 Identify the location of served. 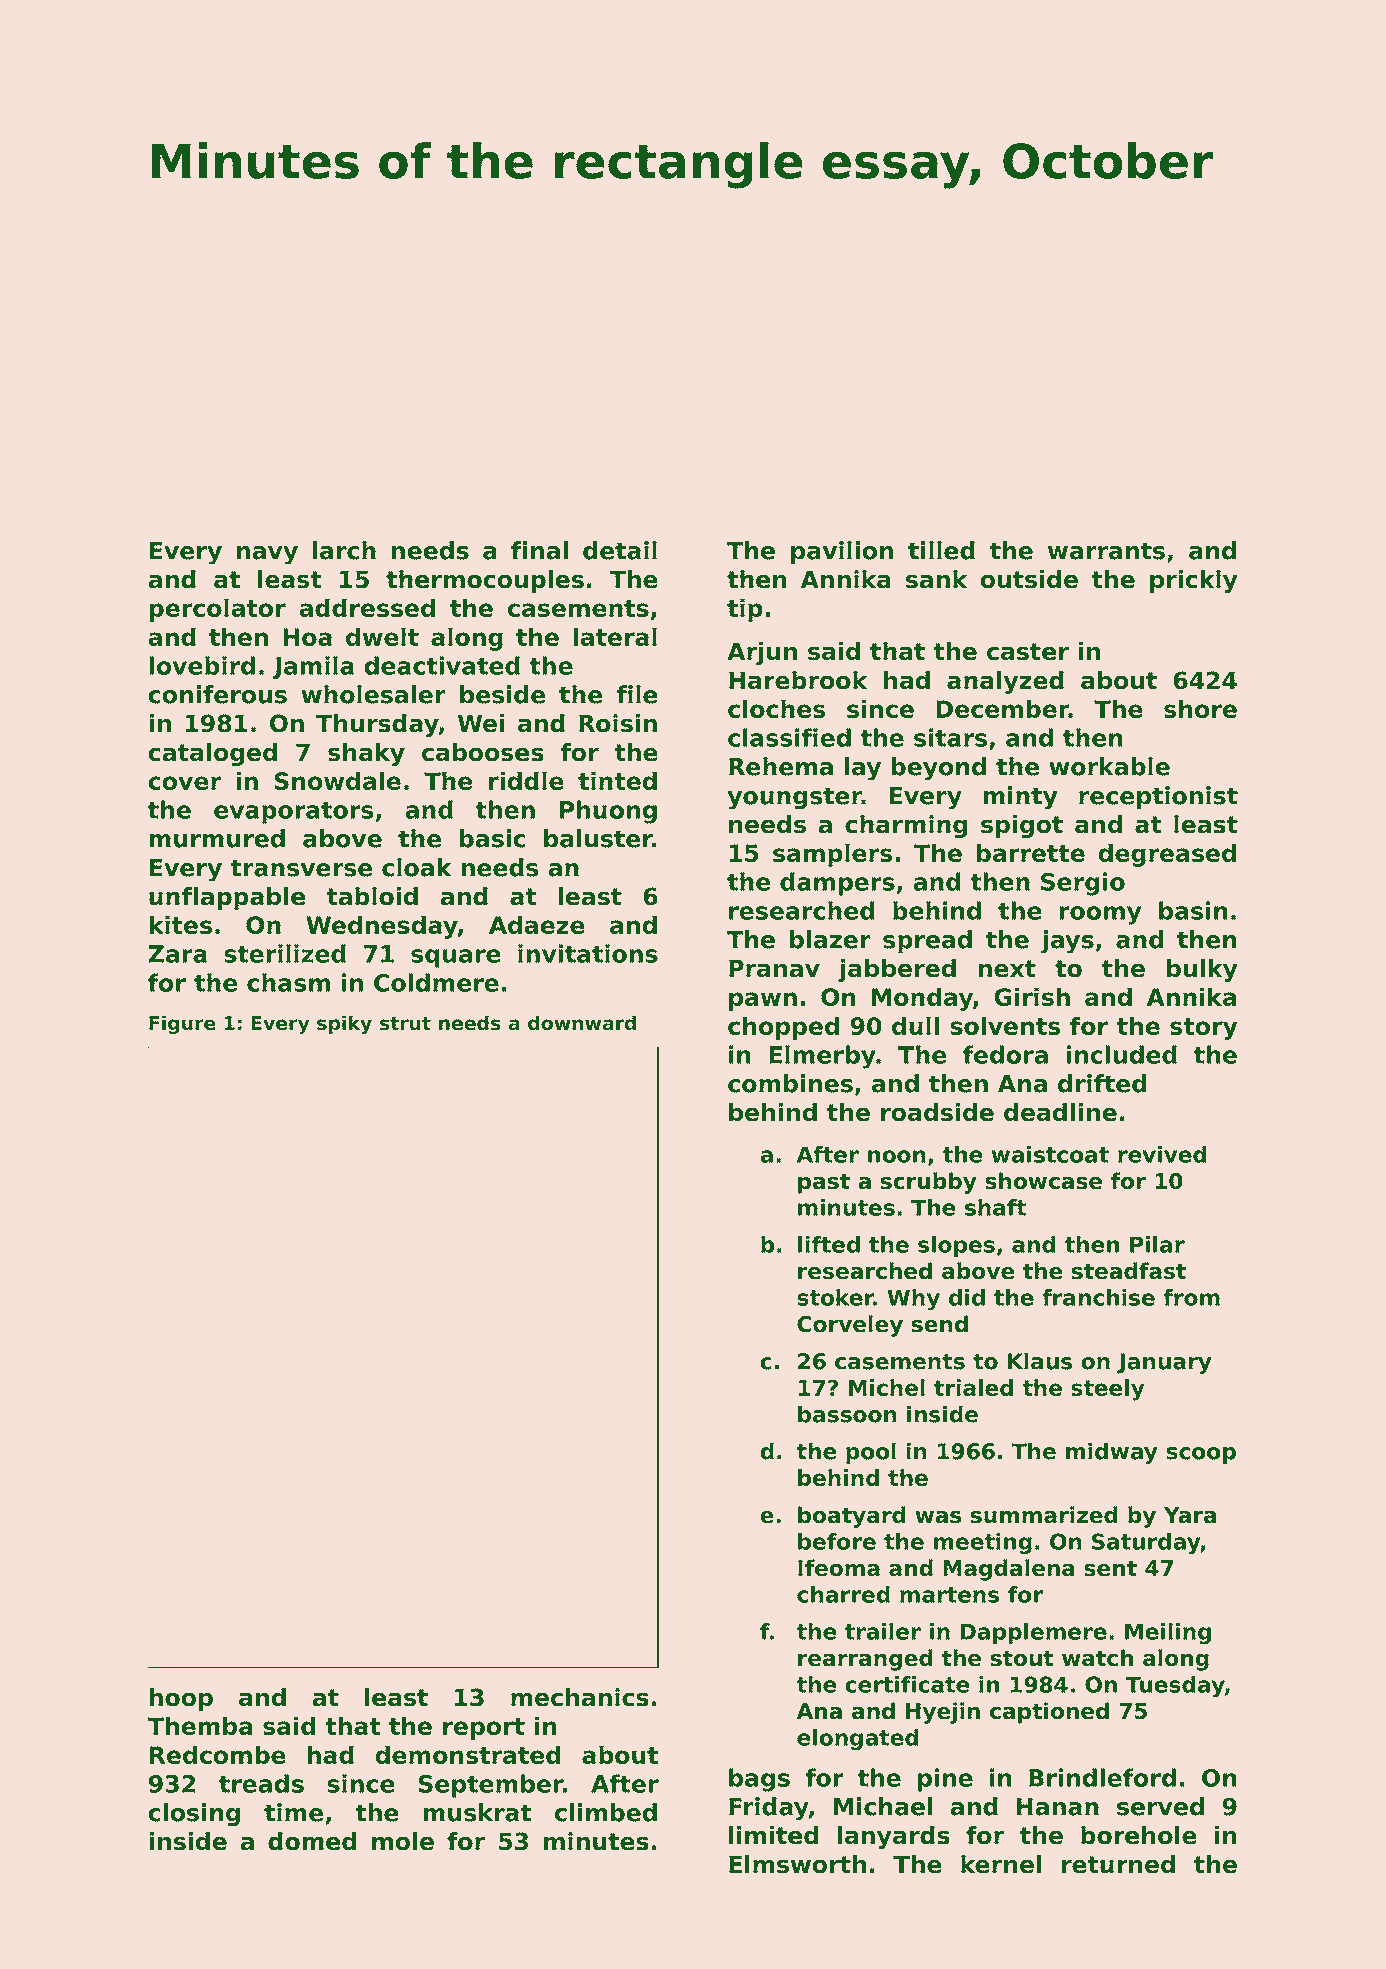
(1160, 1806).
